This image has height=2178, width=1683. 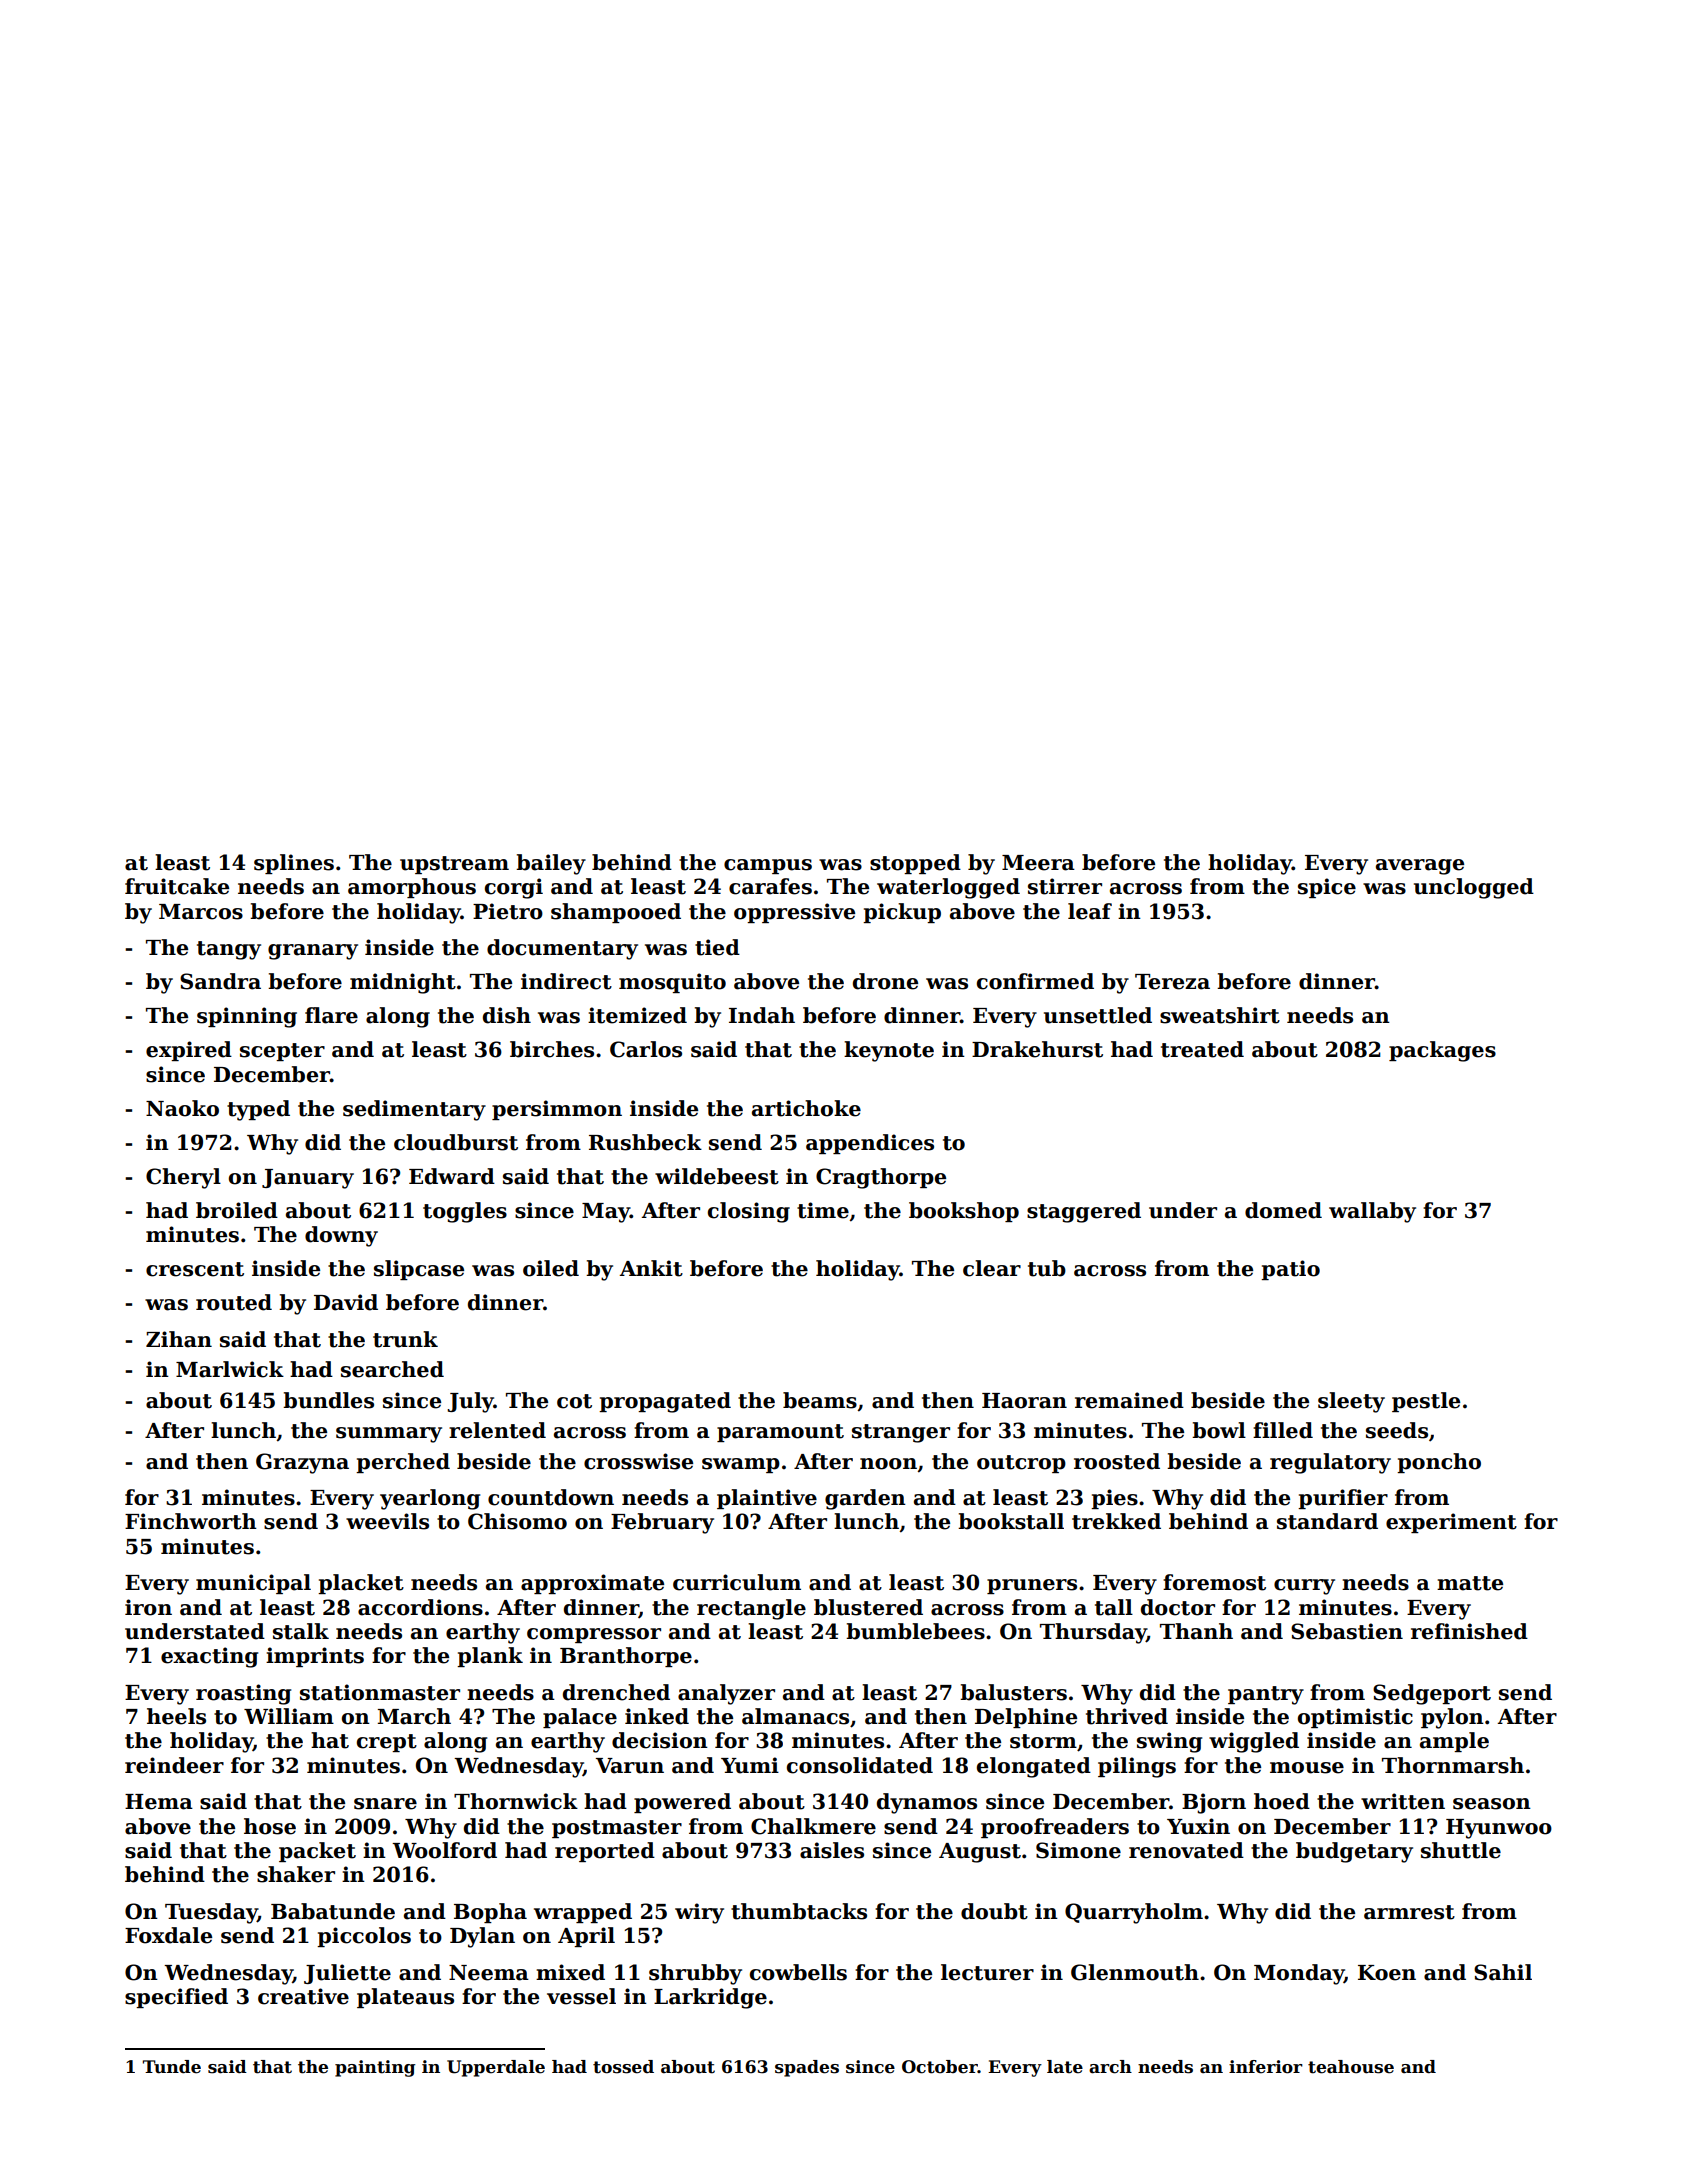 I want to click on painting, so click(x=375, y=2068).
